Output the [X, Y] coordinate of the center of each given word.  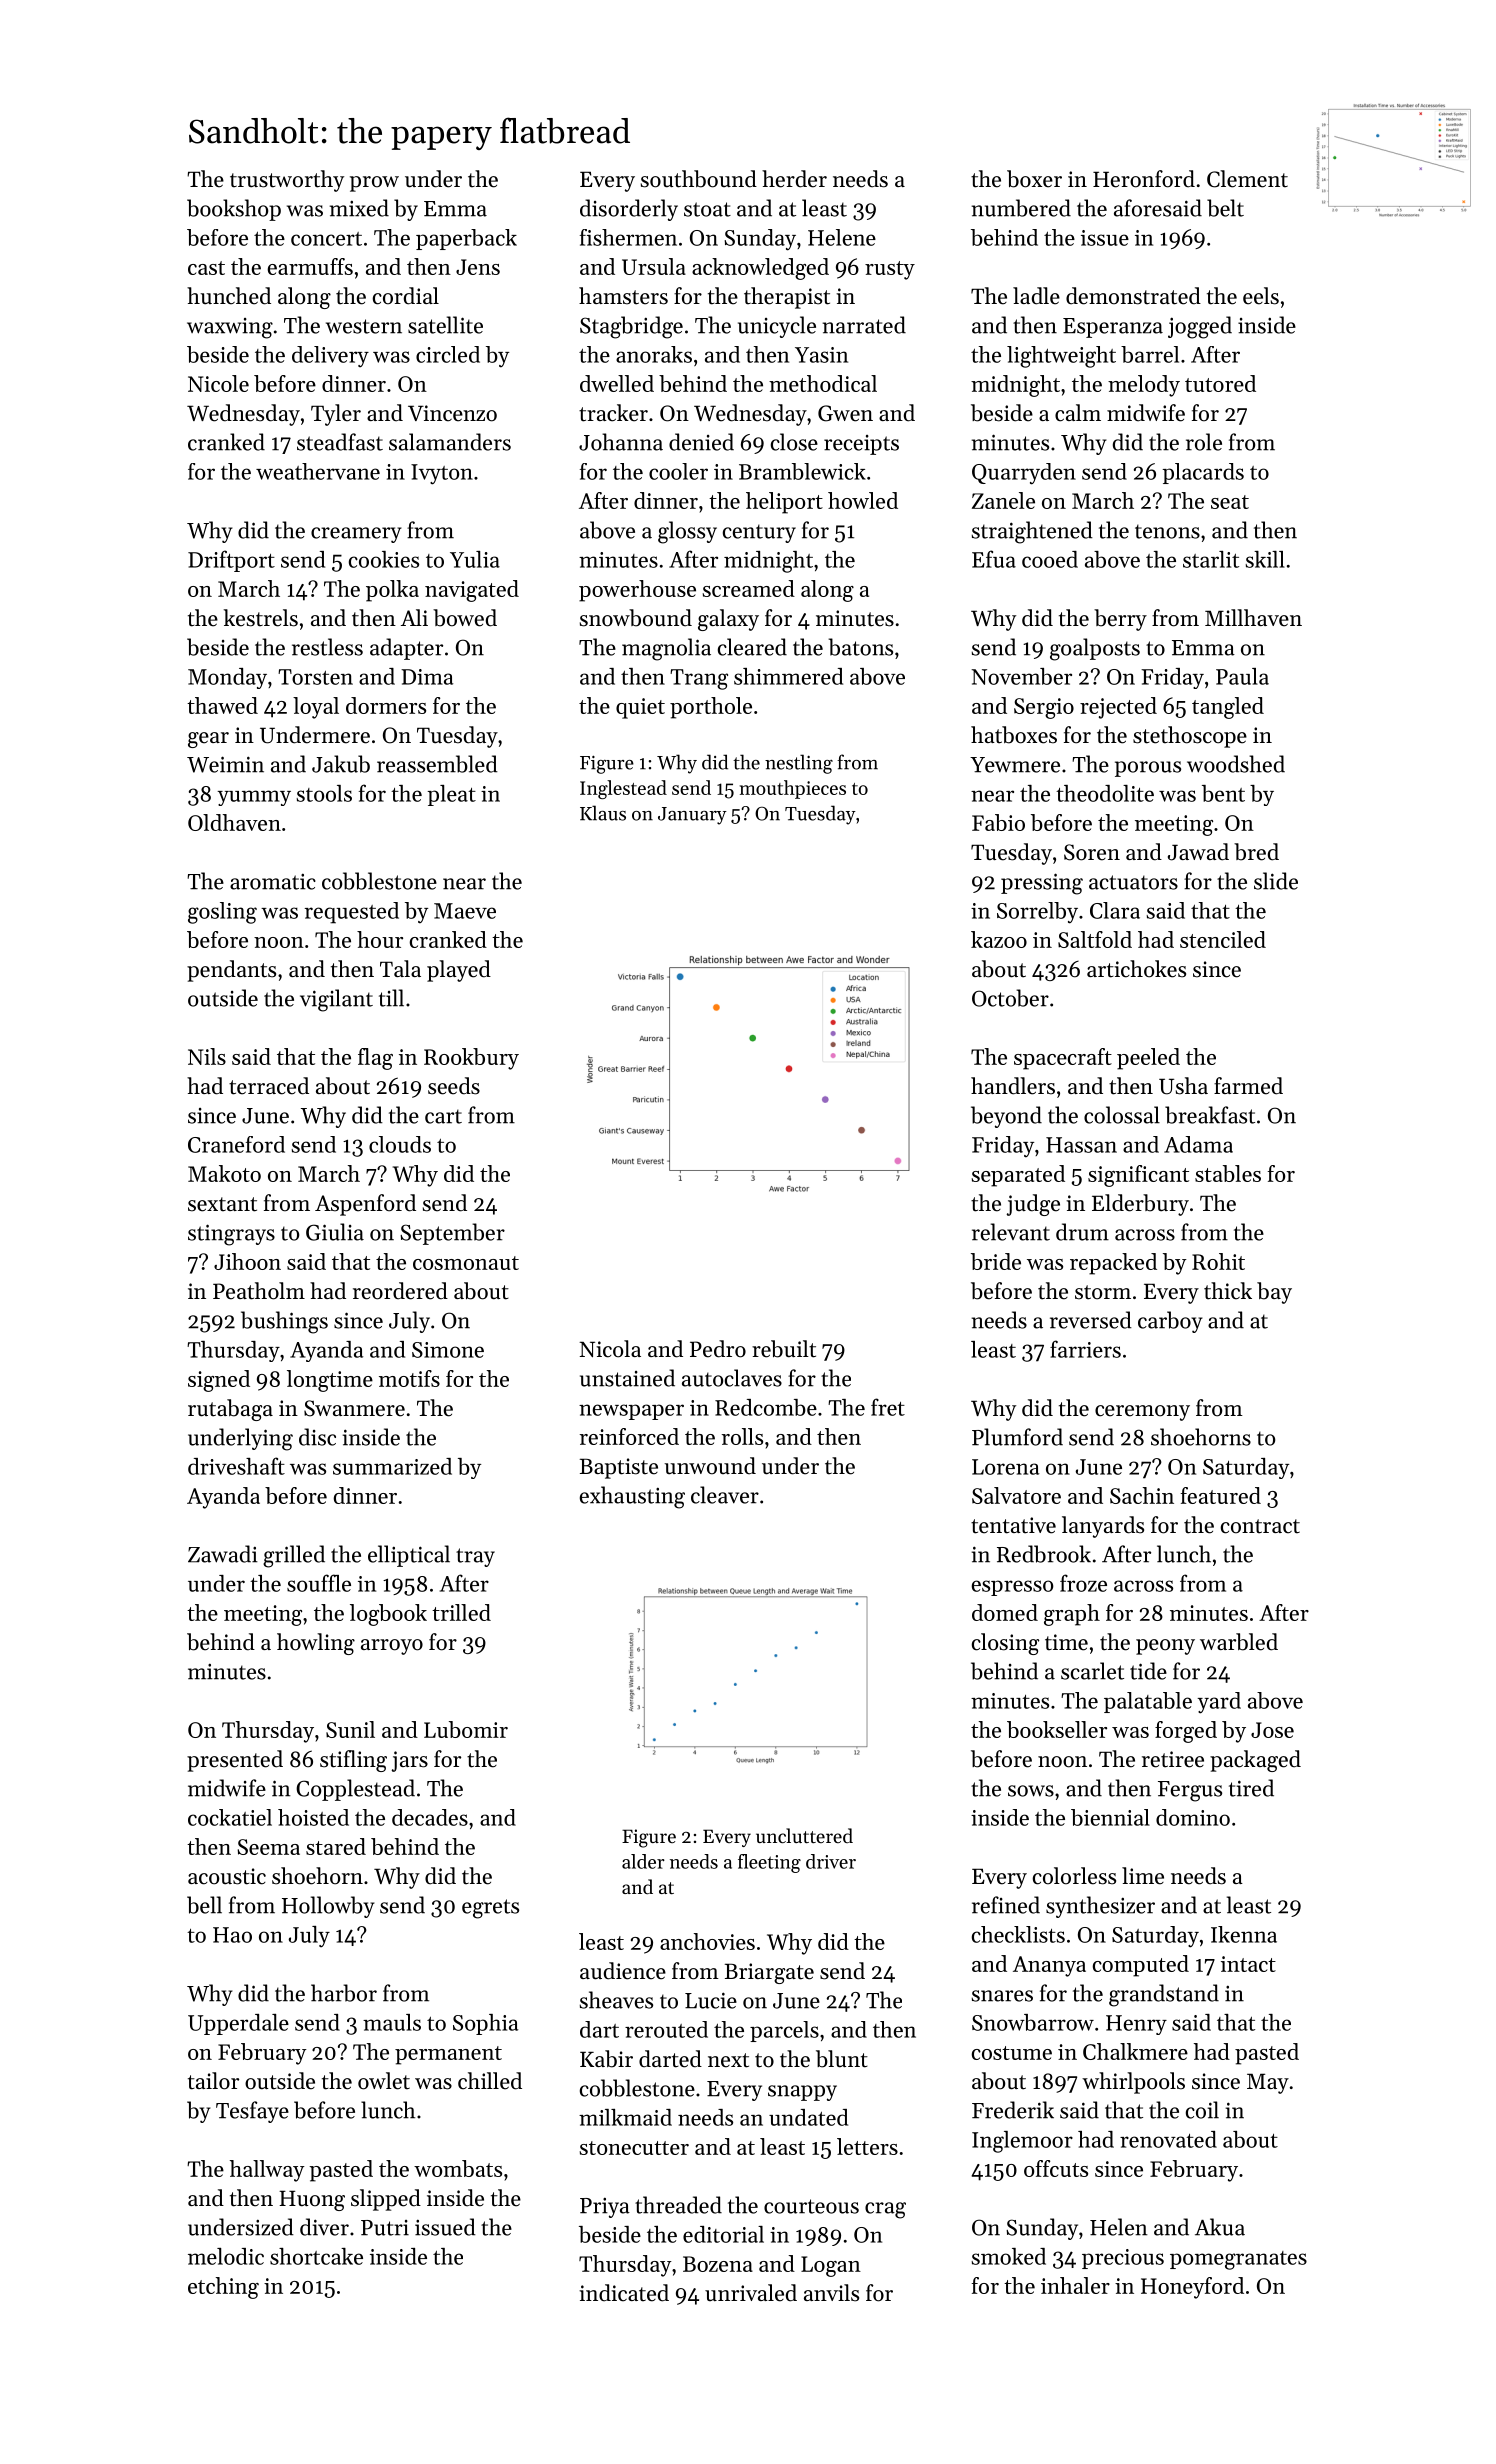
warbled [1239, 1642]
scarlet [1092, 1671]
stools [324, 793]
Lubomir [466, 1729]
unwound [710, 1466]
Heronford [1144, 179]
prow [374, 184]
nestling [799, 764]
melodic [226, 2256]
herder [794, 179]
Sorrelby [1037, 913]
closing [1005, 1644]
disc [317, 1437]
